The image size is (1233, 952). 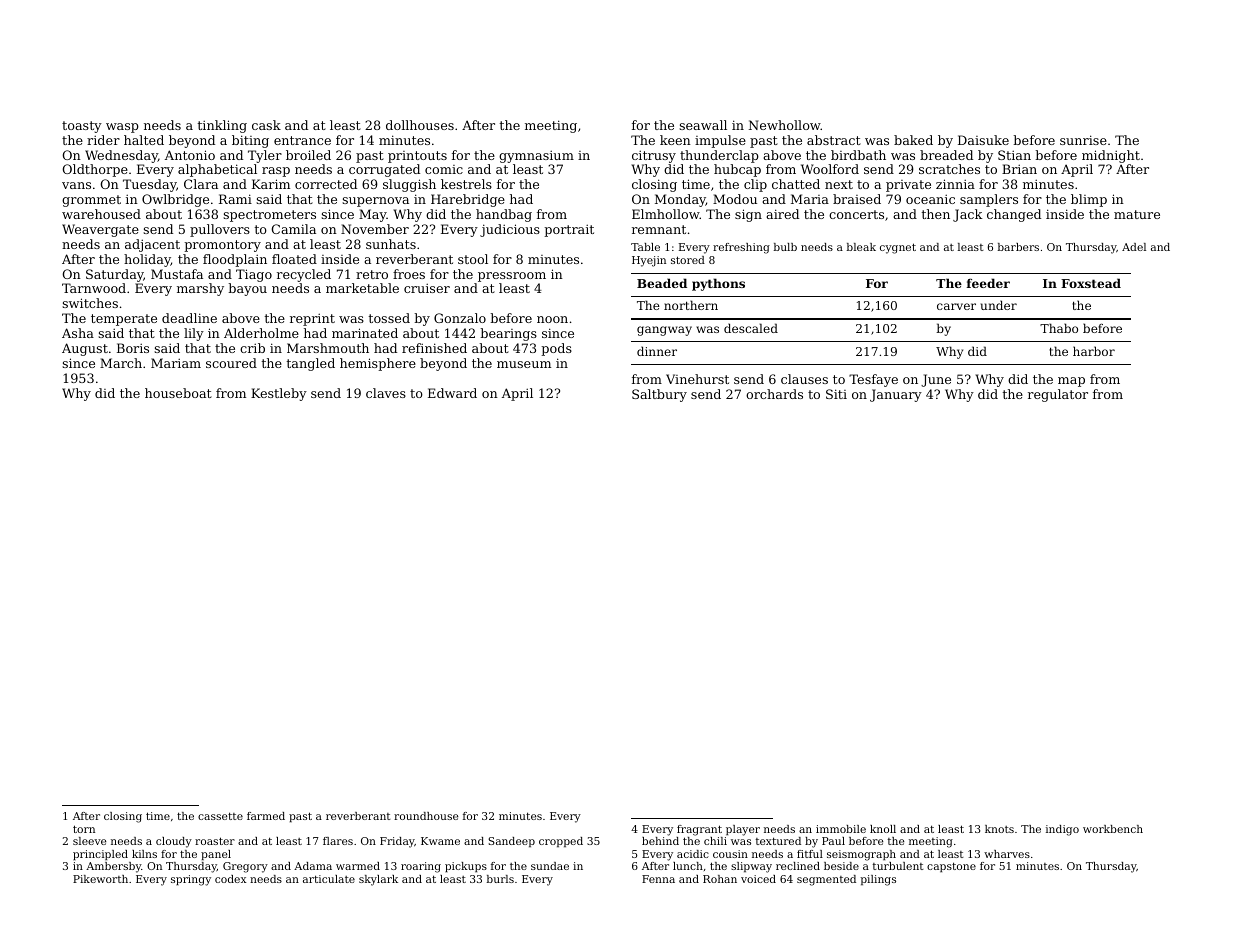 What do you see at coordinates (1083, 140) in the screenshot?
I see `sunrise` at bounding box center [1083, 140].
